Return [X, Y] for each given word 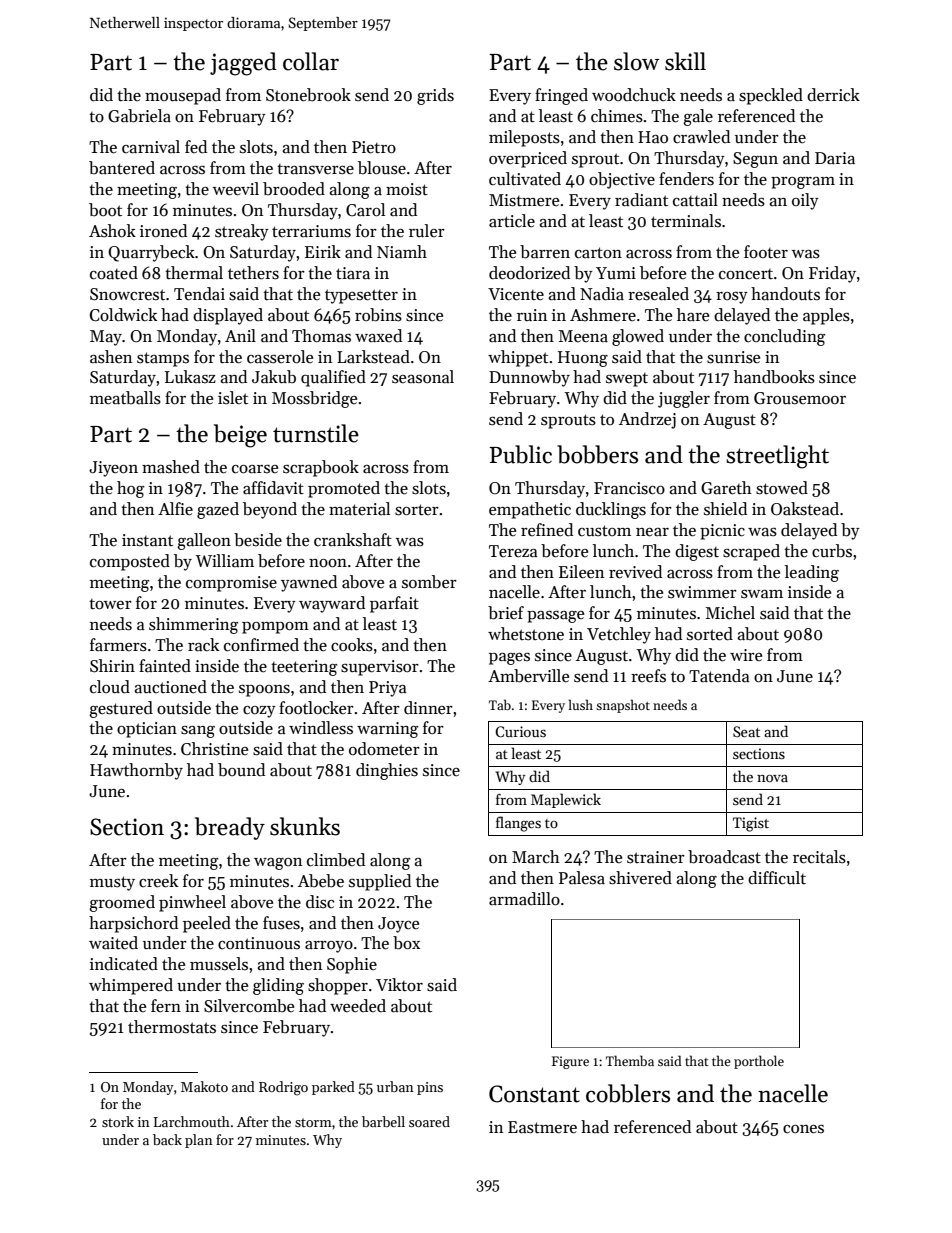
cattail [695, 200]
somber [429, 582]
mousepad [183, 96]
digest [697, 552]
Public [520, 454]
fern [166, 1006]
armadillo [524, 899]
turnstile [316, 433]
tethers [253, 273]
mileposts [524, 138]
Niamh [402, 252]
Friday [832, 274]
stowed [782, 488]
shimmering [193, 625]
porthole [759, 1062]
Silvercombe [249, 1006]
